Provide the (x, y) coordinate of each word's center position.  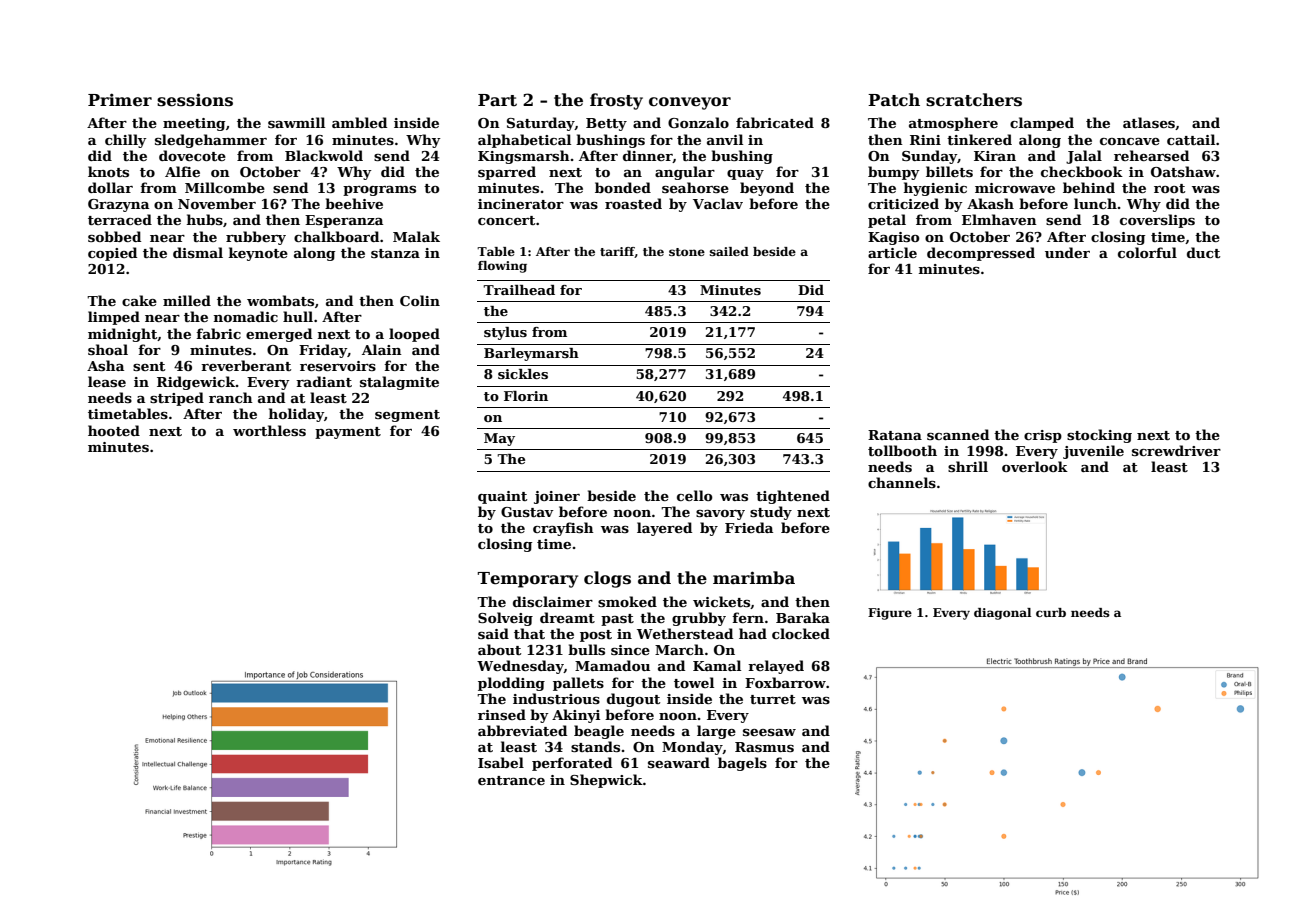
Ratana (895, 435)
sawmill (296, 122)
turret (773, 699)
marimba (754, 577)
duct (1203, 252)
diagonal (1002, 614)
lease (107, 381)
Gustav (527, 512)
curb (1051, 612)
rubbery (256, 238)
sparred (507, 173)
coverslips (1157, 221)
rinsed (502, 714)
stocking (1099, 436)
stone (687, 252)
